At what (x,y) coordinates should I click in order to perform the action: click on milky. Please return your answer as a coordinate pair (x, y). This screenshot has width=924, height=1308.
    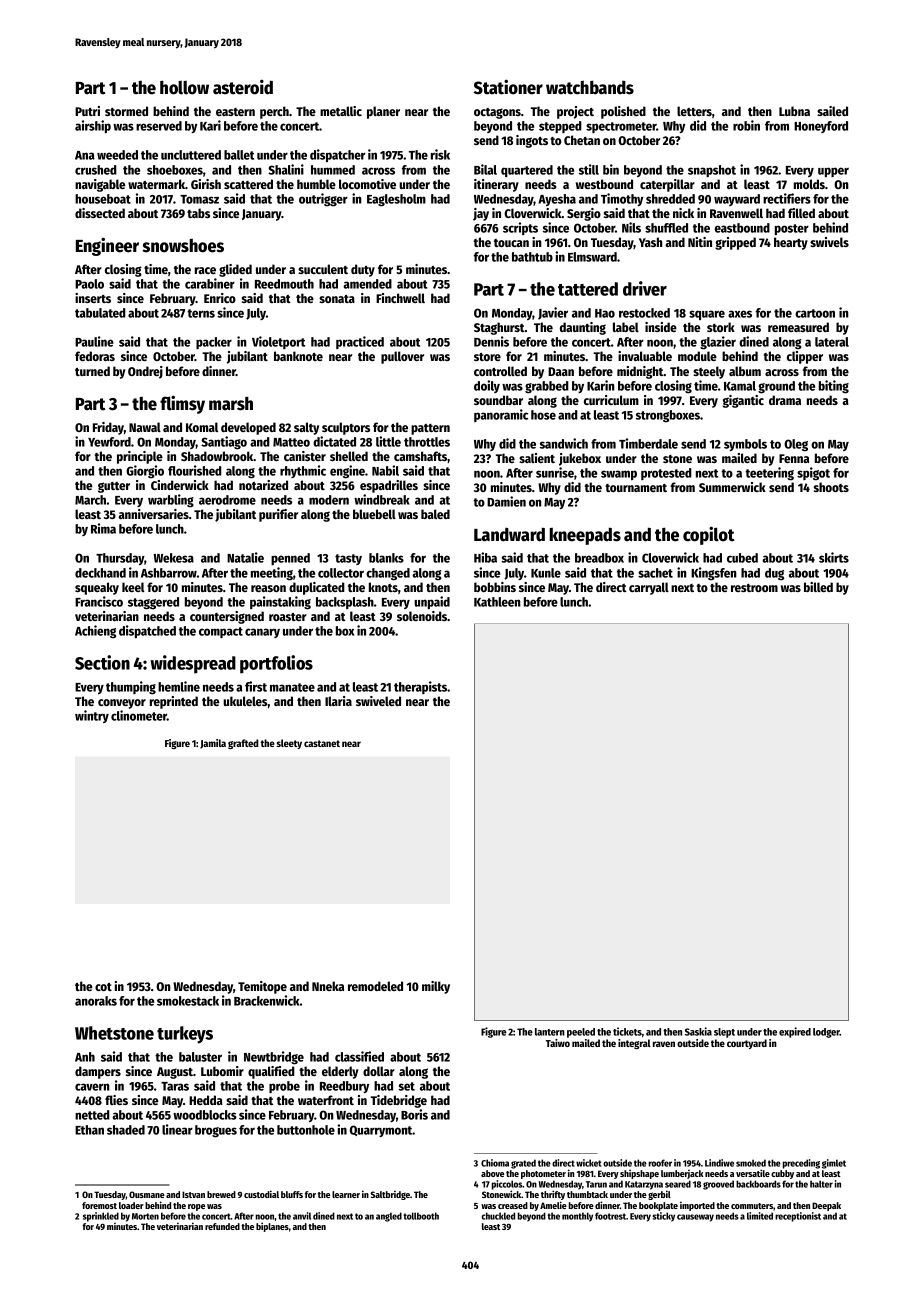
    Looking at the image, I should click on (436, 987).
